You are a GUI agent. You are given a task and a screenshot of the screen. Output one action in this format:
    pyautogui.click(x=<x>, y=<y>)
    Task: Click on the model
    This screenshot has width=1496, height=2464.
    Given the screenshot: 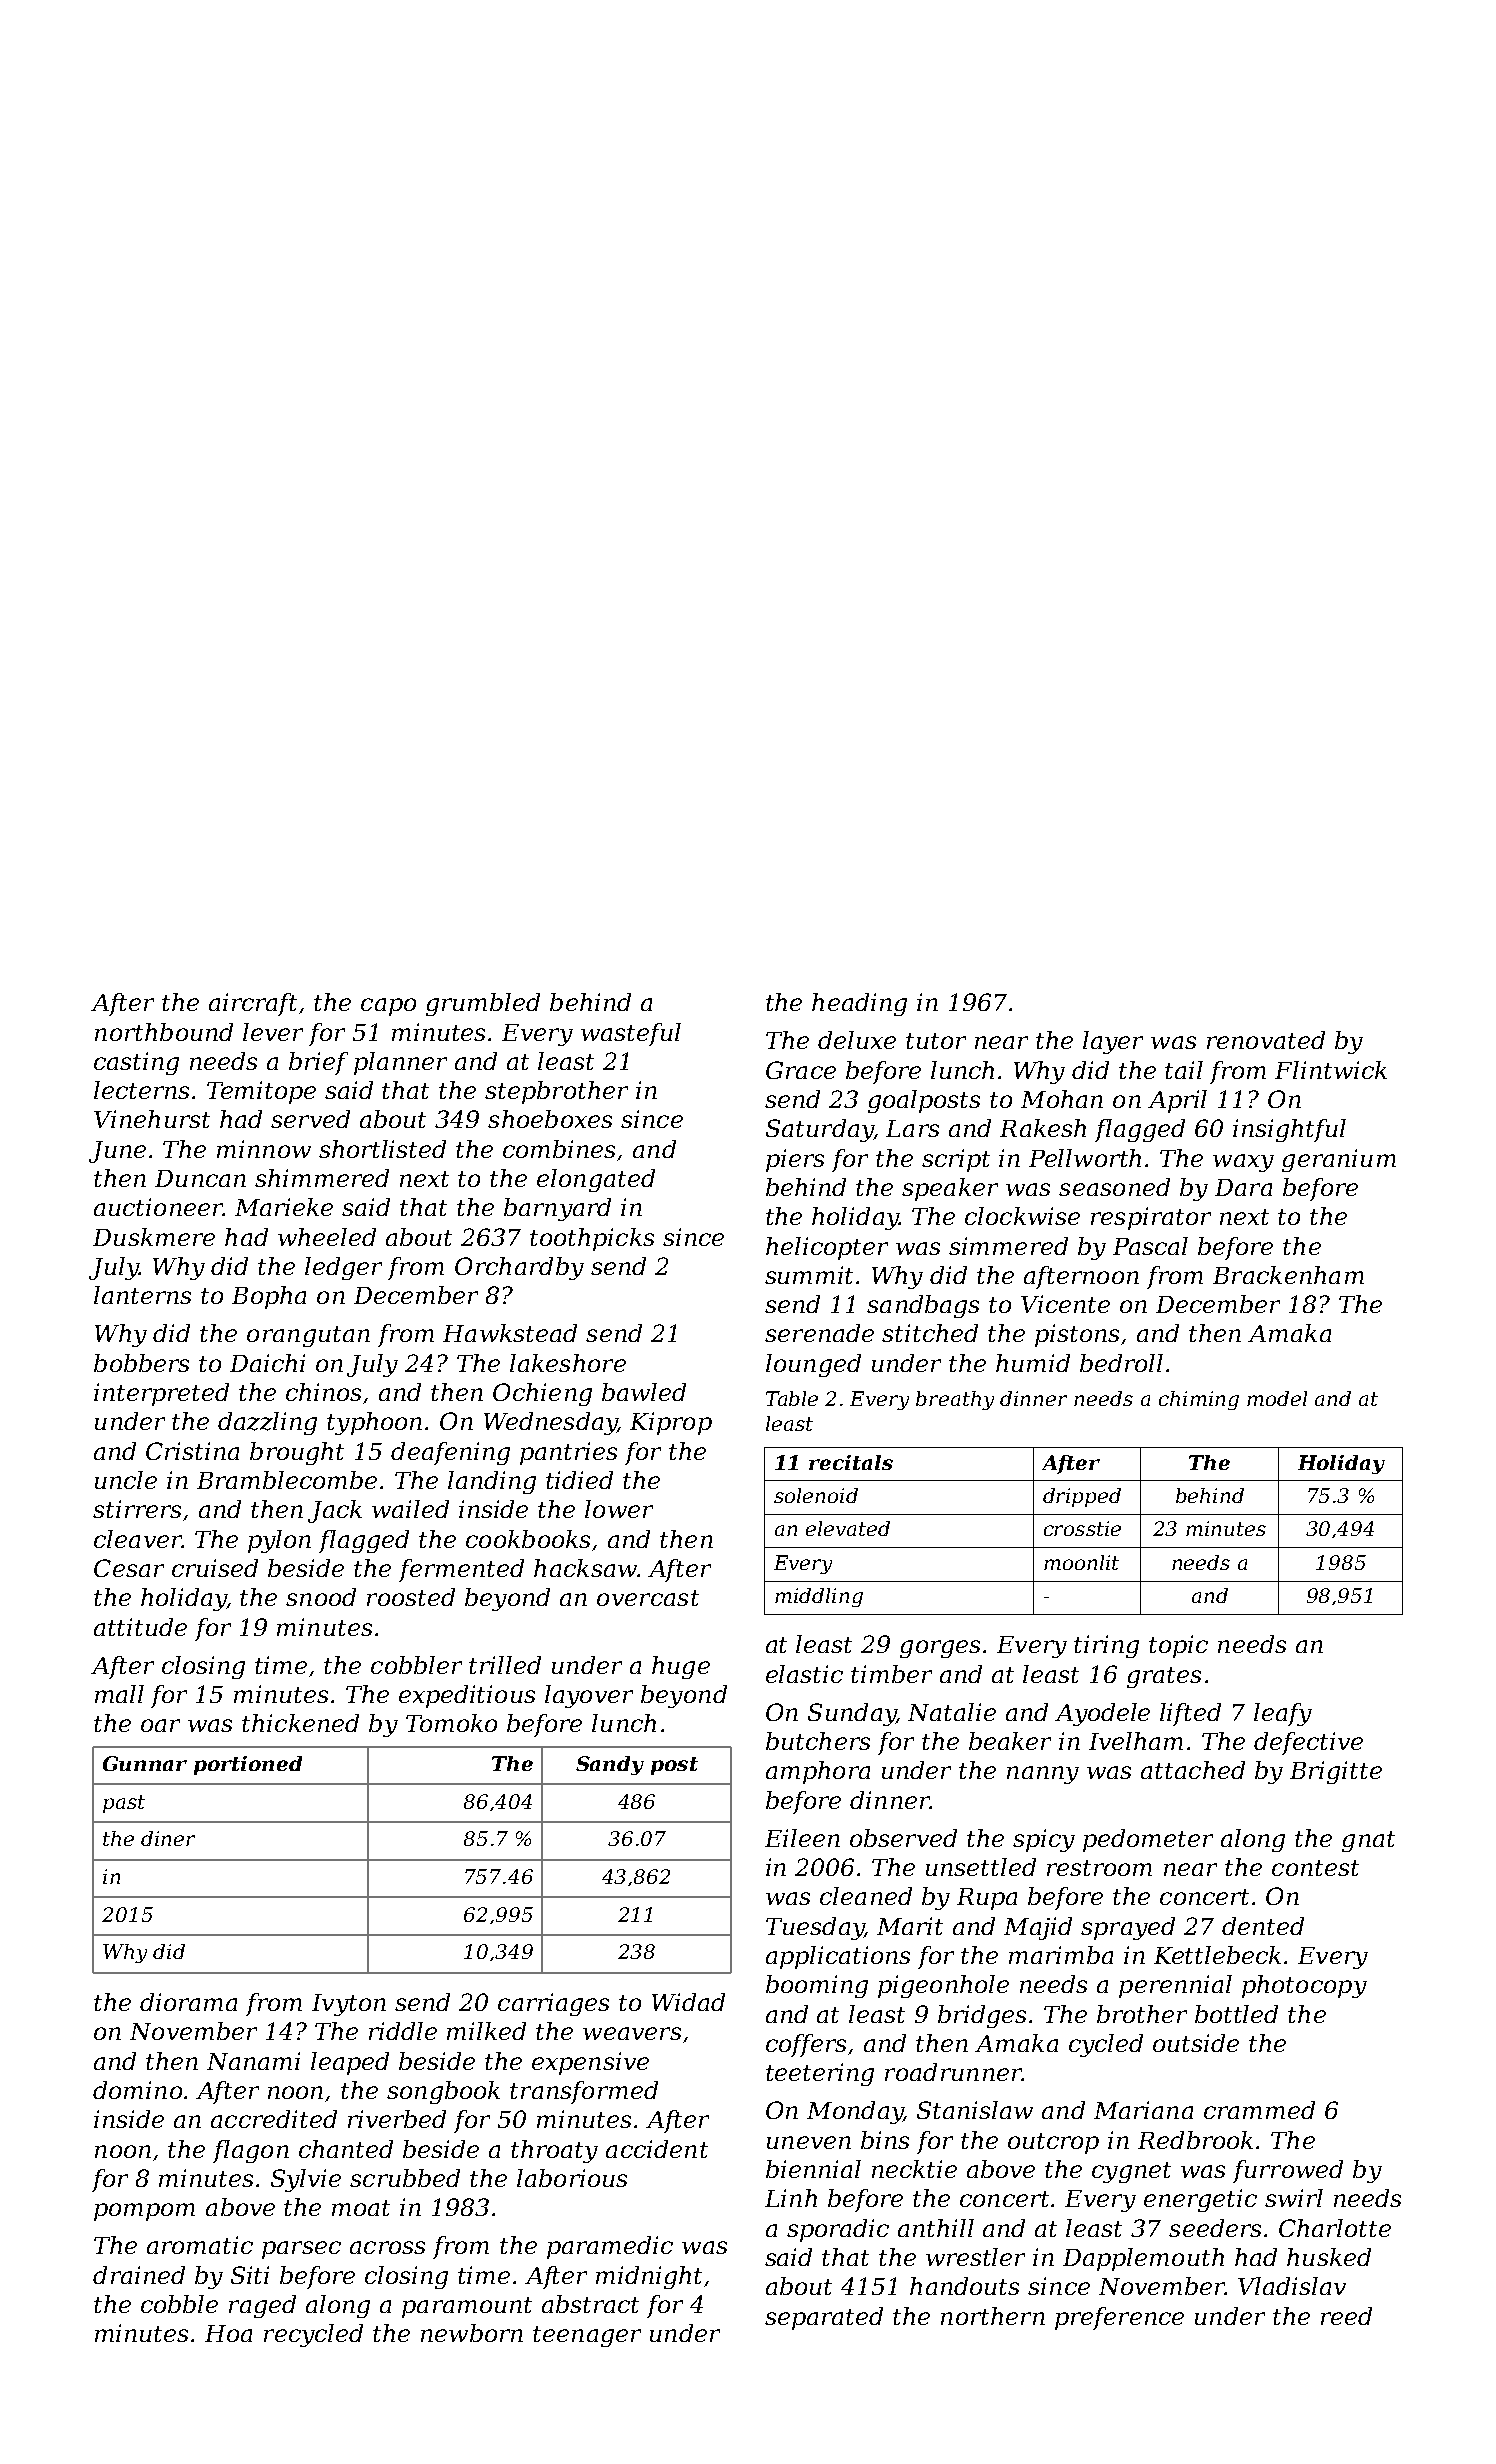 What is the action you would take?
    pyautogui.click(x=1277, y=1398)
